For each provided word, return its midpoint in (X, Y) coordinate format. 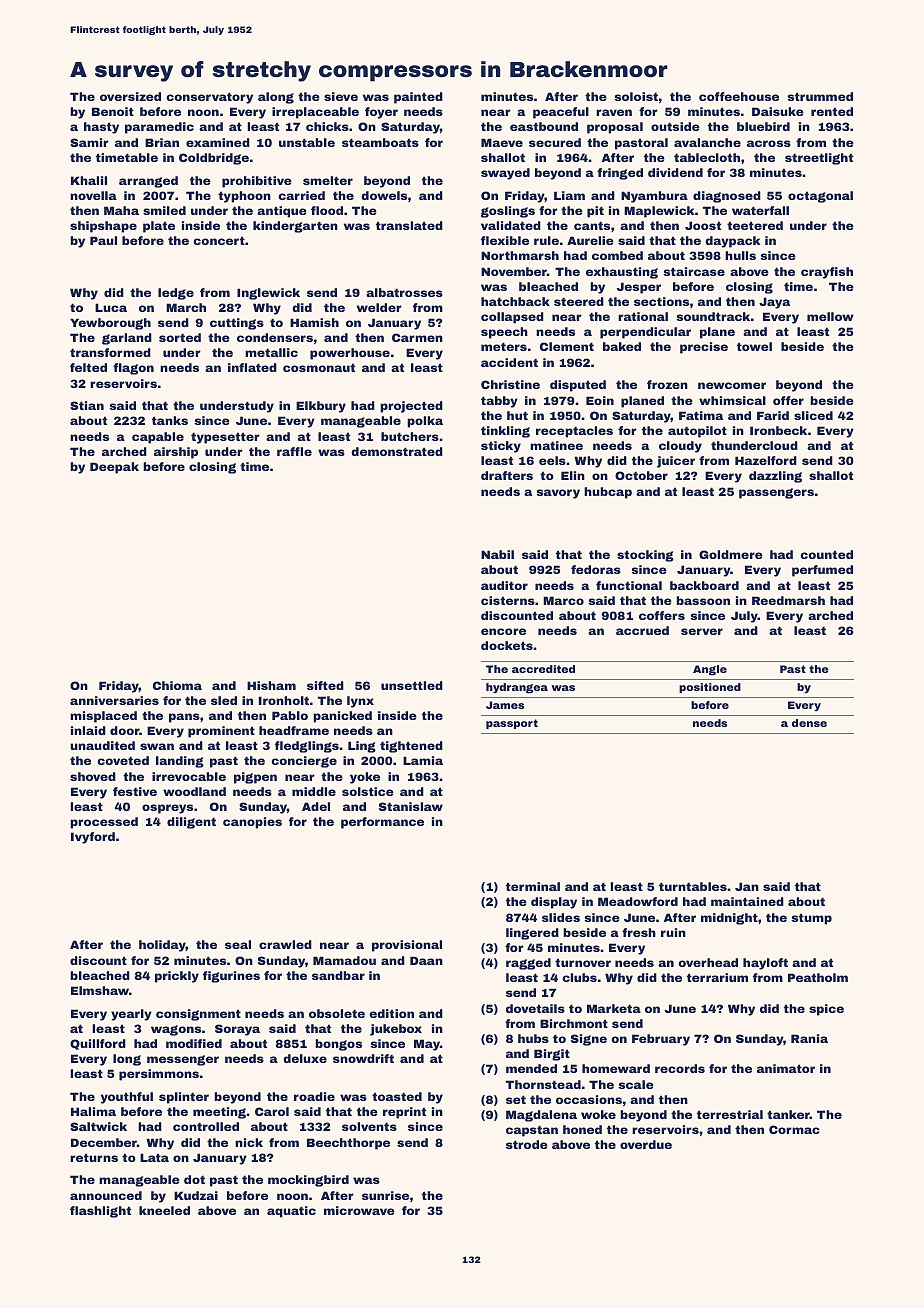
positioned (710, 688)
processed (104, 823)
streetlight (819, 159)
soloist (636, 96)
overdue (646, 1144)
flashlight (100, 1212)
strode (527, 1144)
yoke (365, 778)
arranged (148, 182)
